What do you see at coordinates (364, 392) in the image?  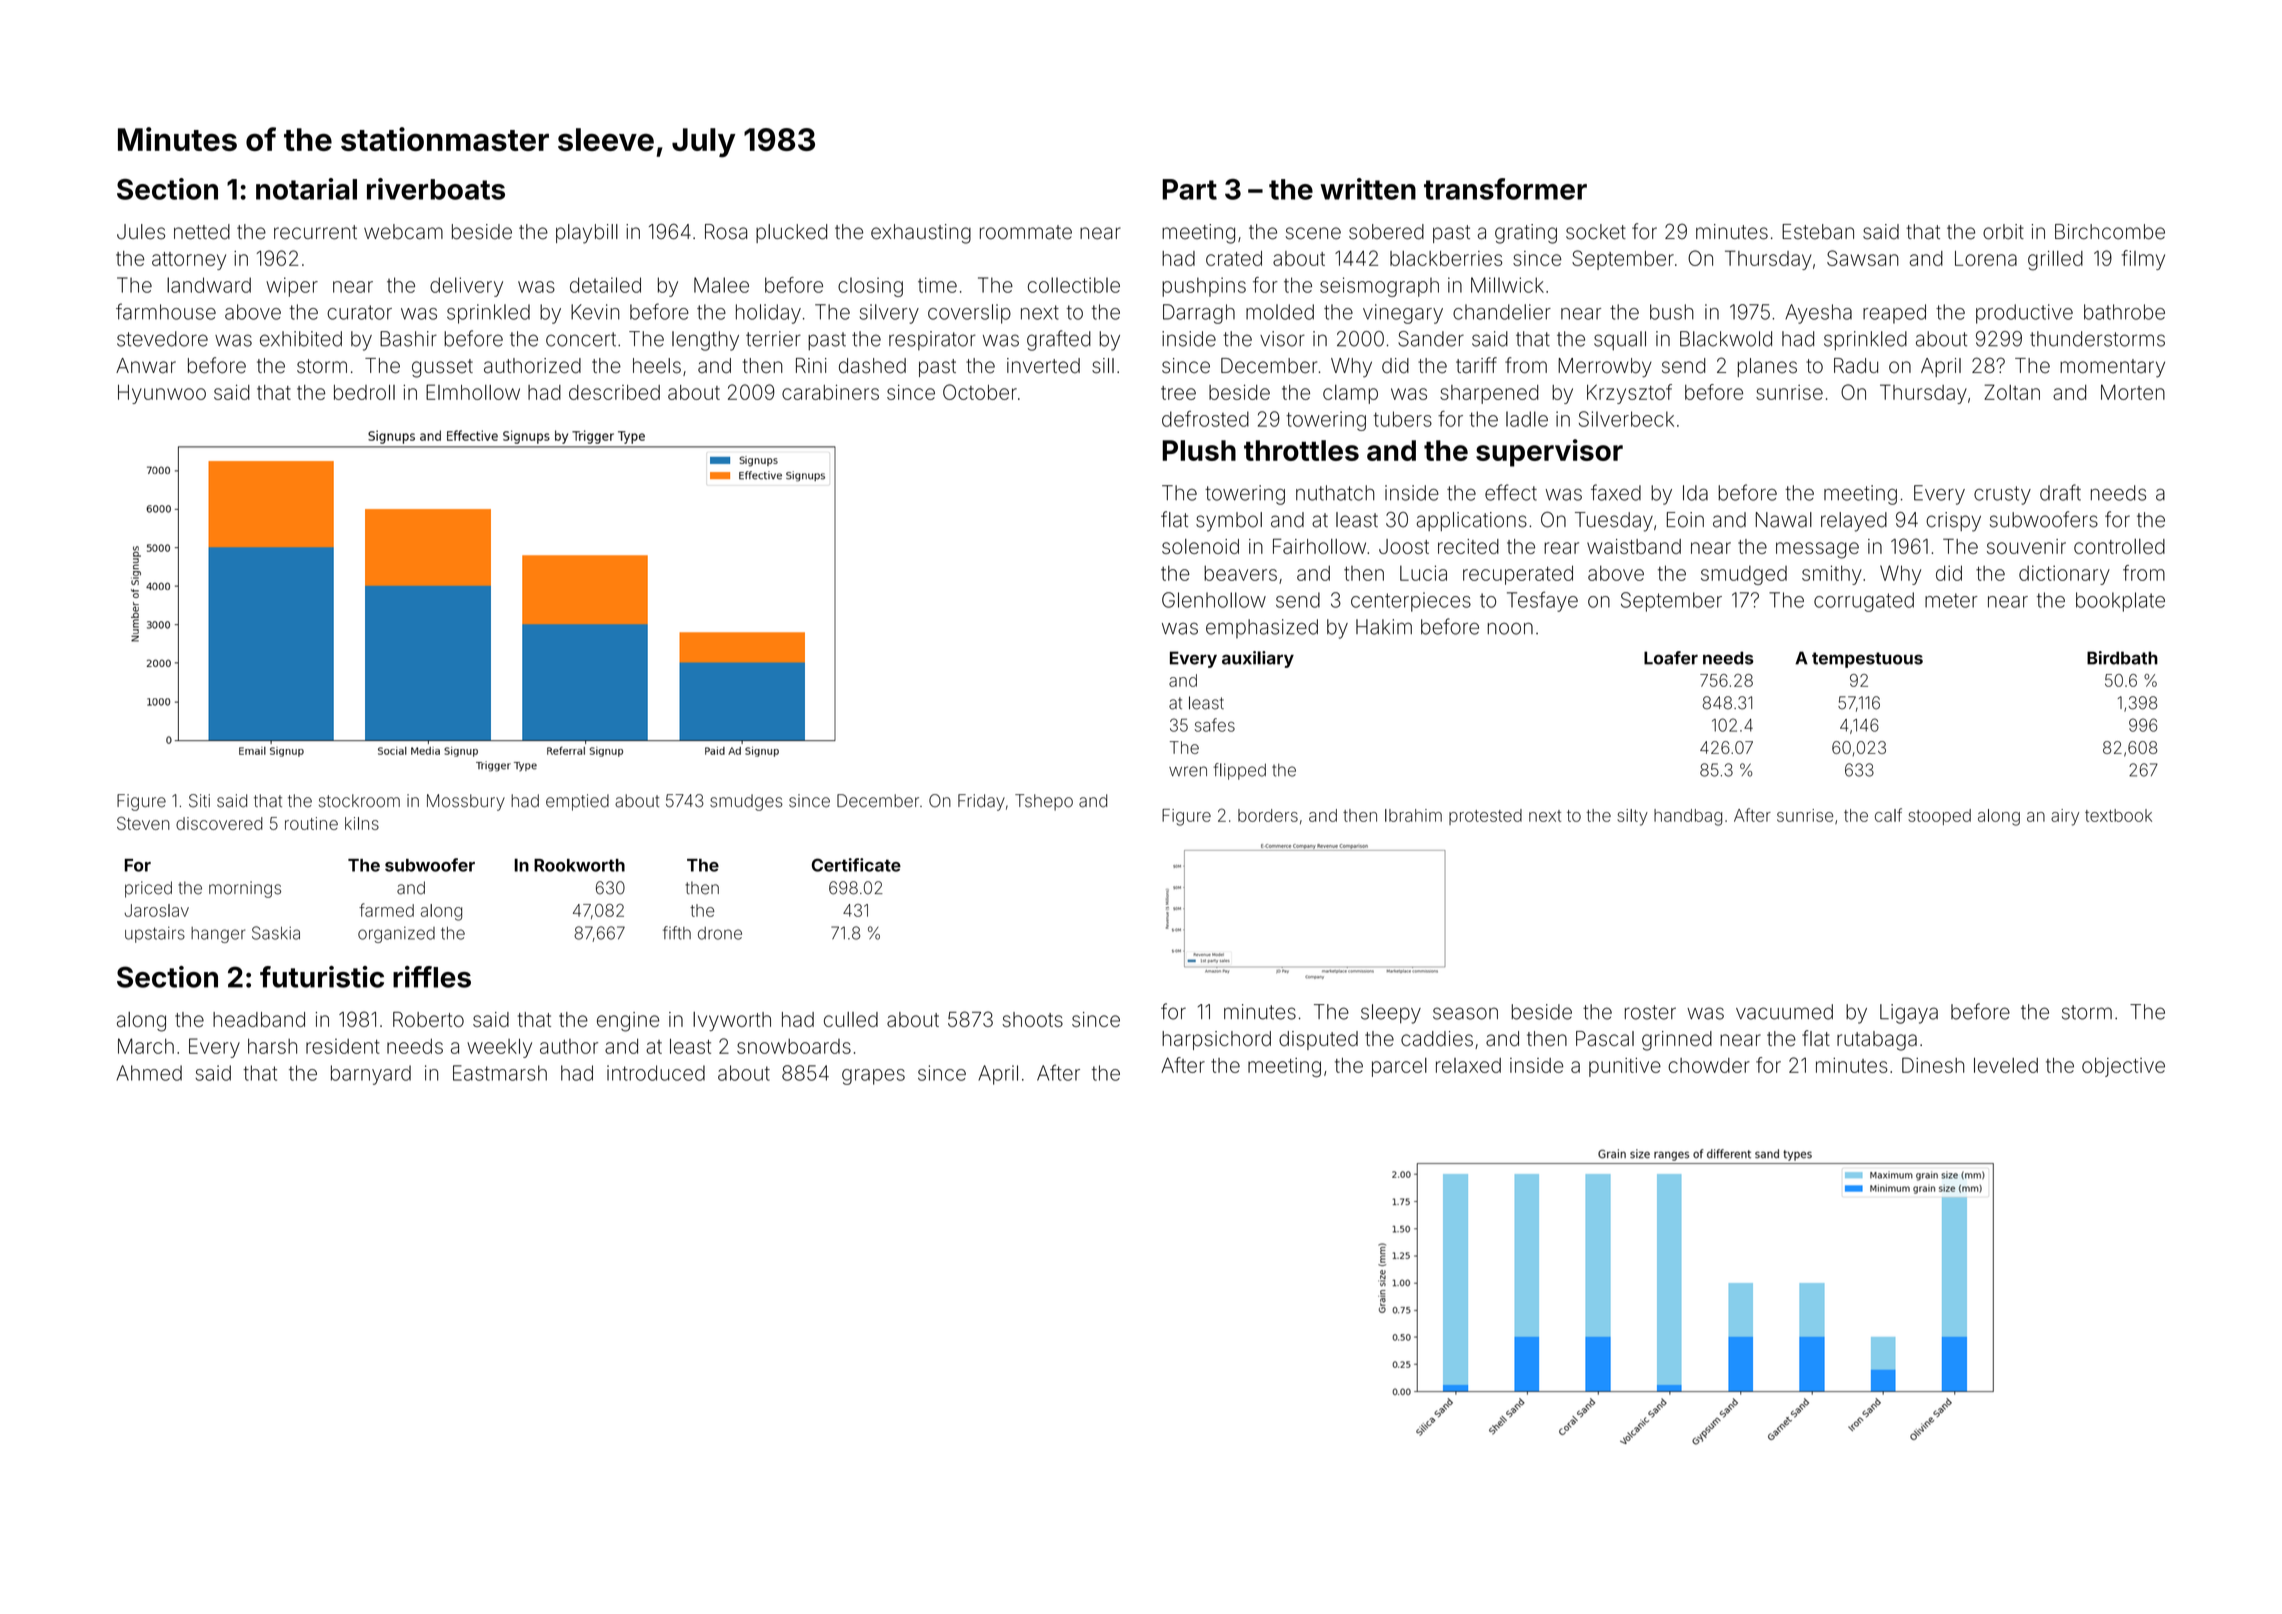 I see `bedroll` at bounding box center [364, 392].
